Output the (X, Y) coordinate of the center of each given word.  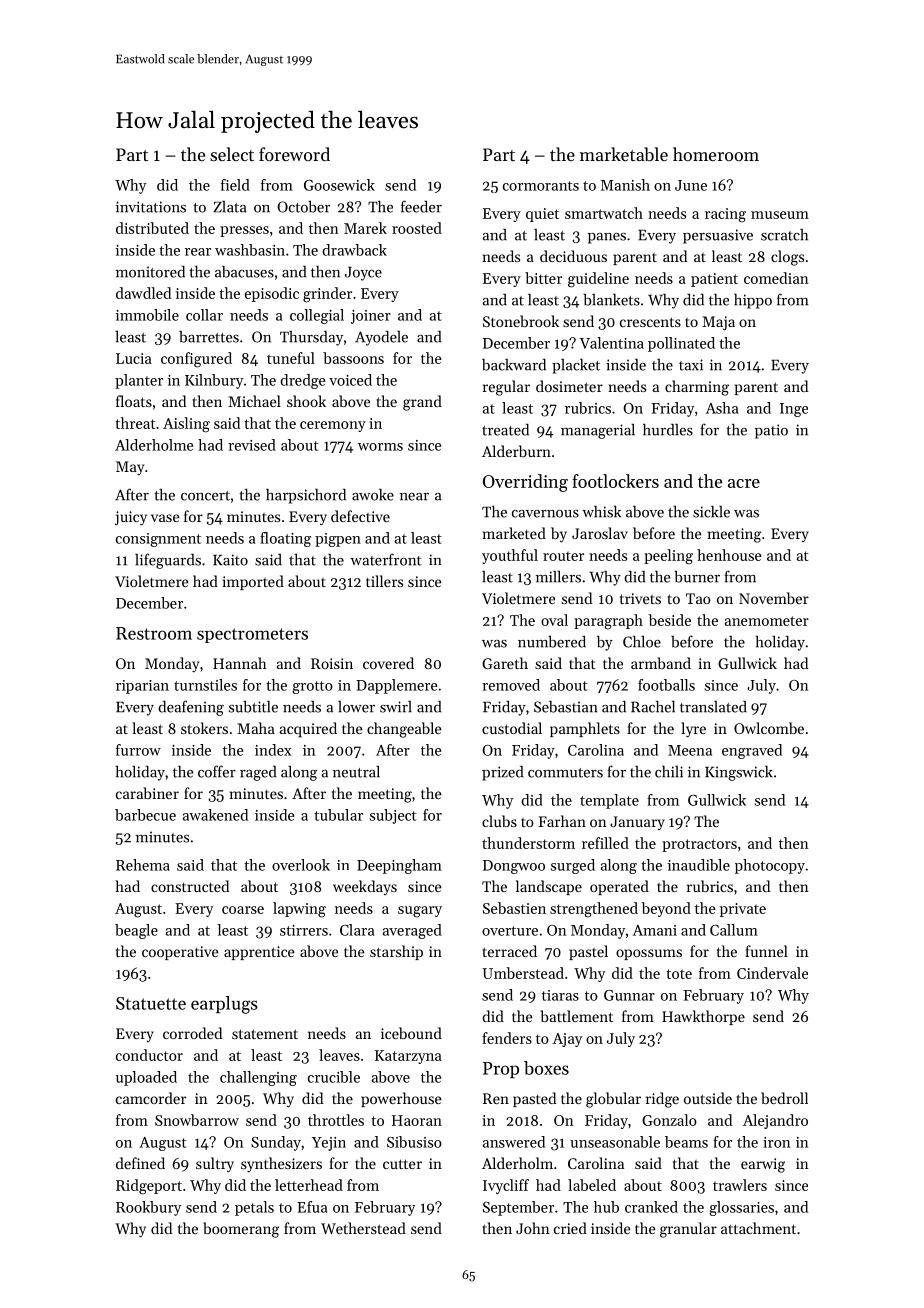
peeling (668, 557)
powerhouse (401, 1099)
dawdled (143, 293)
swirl (396, 707)
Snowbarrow (197, 1120)
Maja (718, 323)
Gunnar (629, 995)
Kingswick (739, 773)
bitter (543, 278)
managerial (598, 431)
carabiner (147, 793)
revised (252, 445)
